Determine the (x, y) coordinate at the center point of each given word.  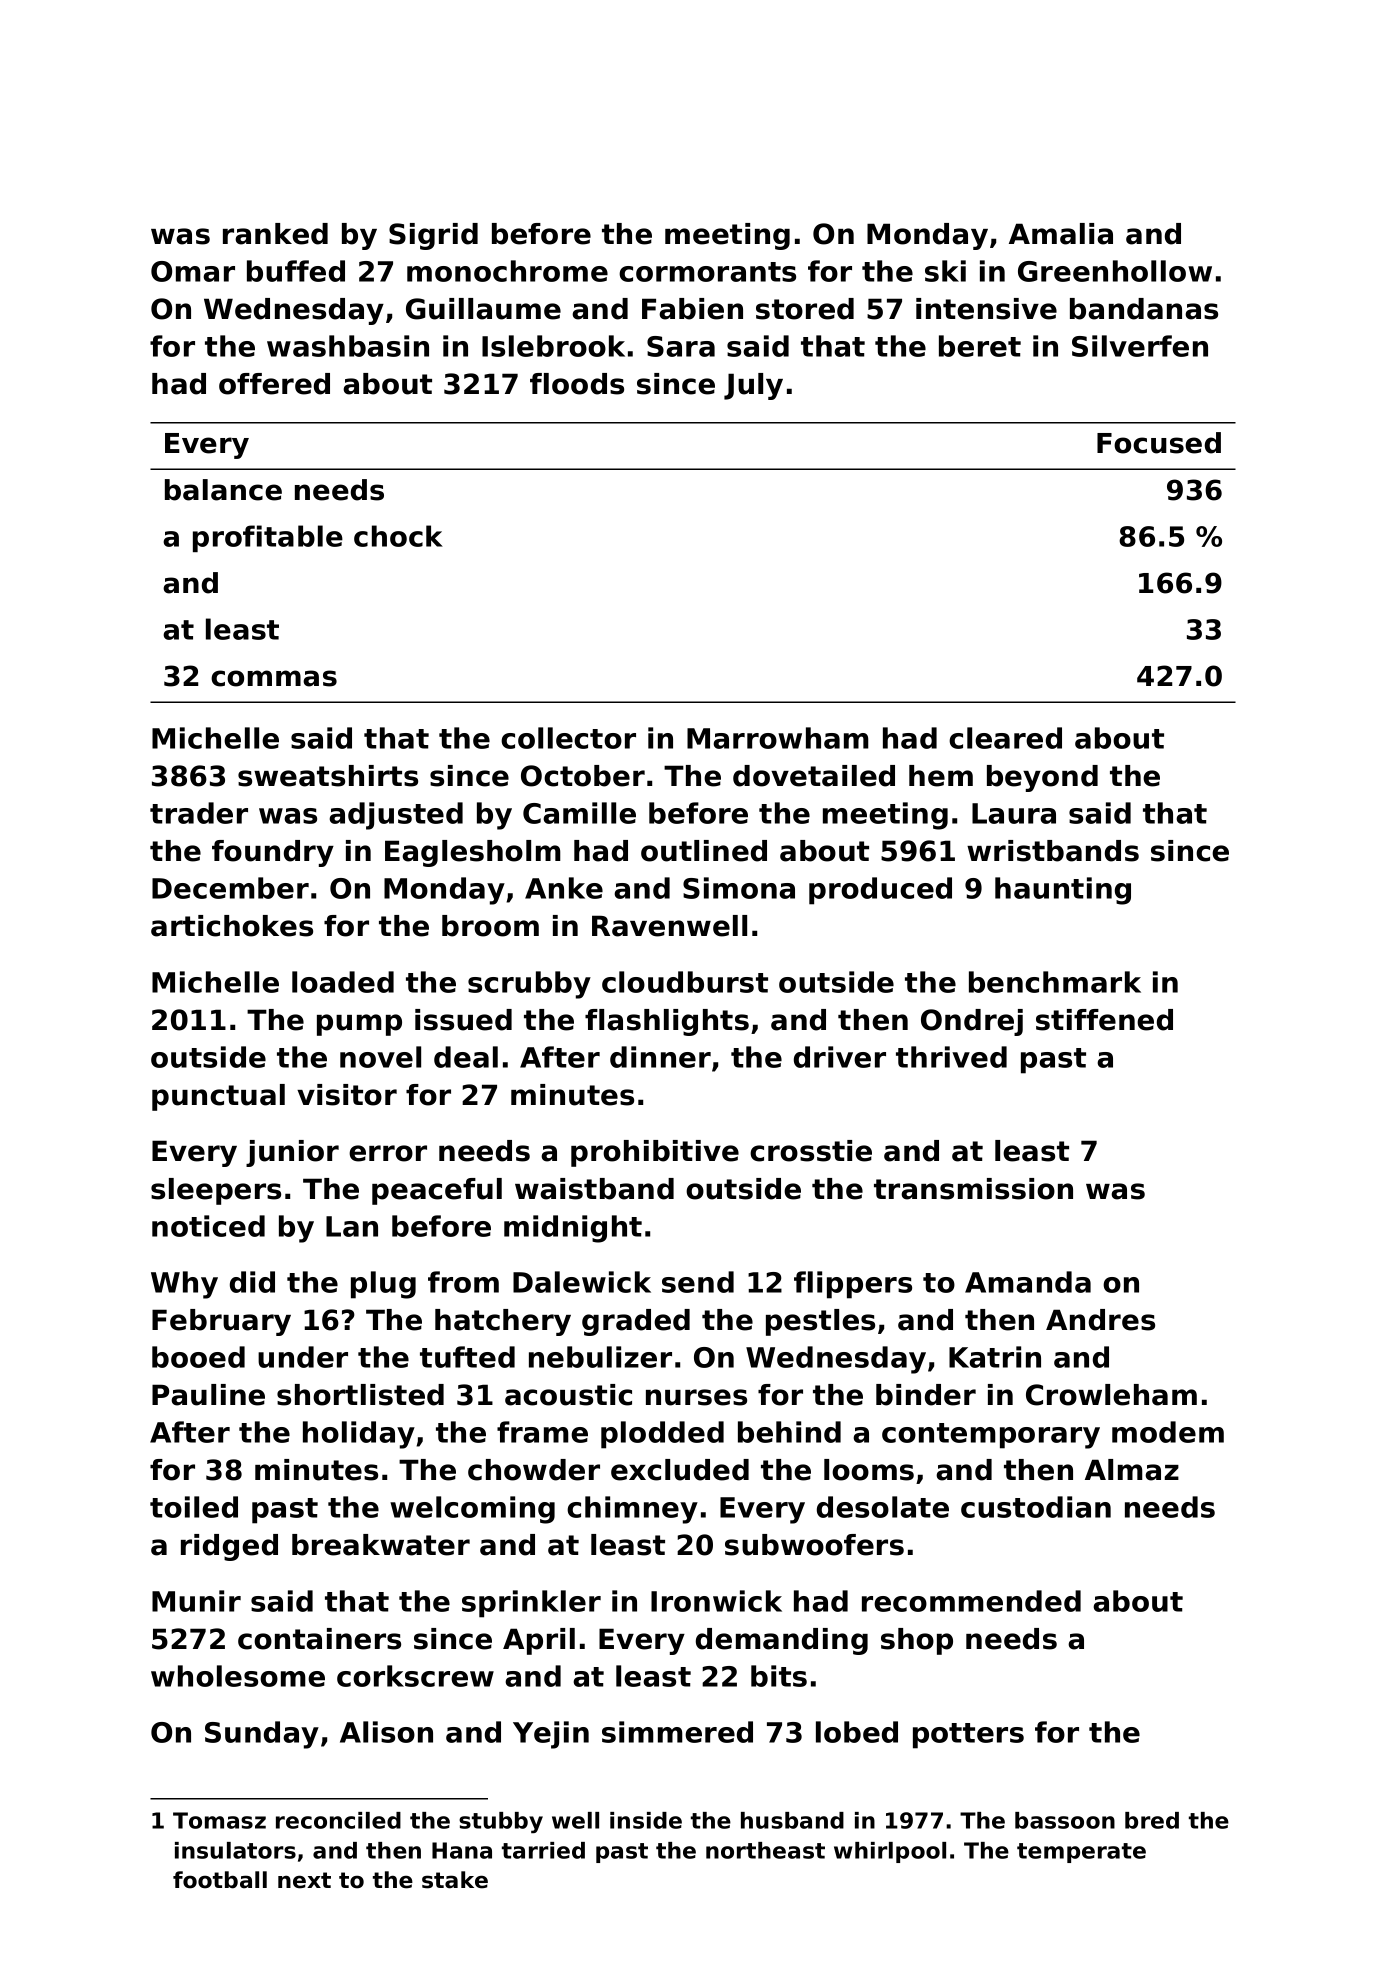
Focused (1159, 443)
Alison (386, 1732)
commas (274, 678)
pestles (820, 1322)
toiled (194, 1507)
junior (292, 1153)
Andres (1100, 1320)
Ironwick (716, 1601)
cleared (1005, 738)
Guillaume (483, 309)
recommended (971, 1601)
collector (568, 738)
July (753, 386)
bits (779, 1676)
